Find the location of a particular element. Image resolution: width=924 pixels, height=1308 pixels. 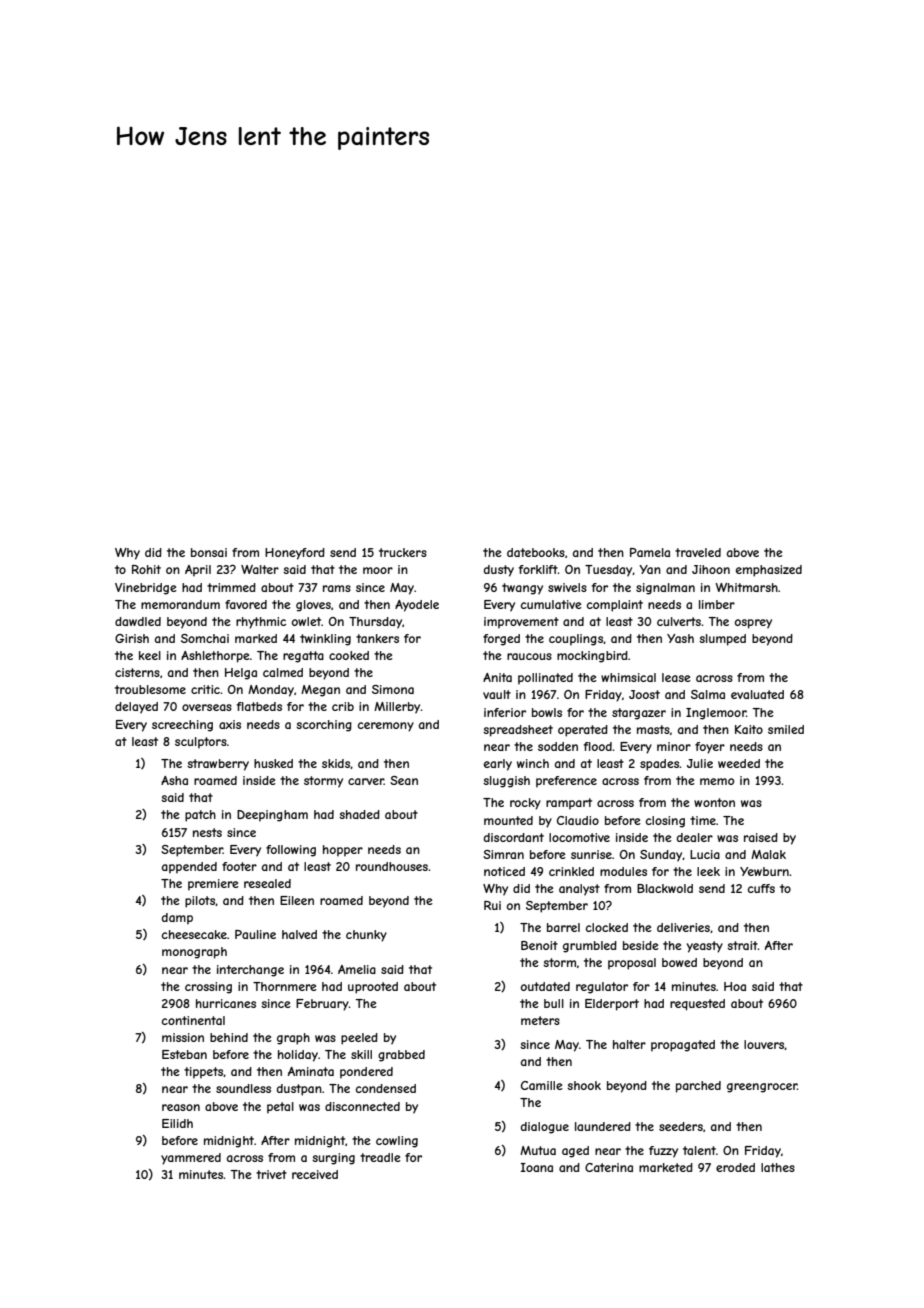

lathes is located at coordinates (778, 1167).
